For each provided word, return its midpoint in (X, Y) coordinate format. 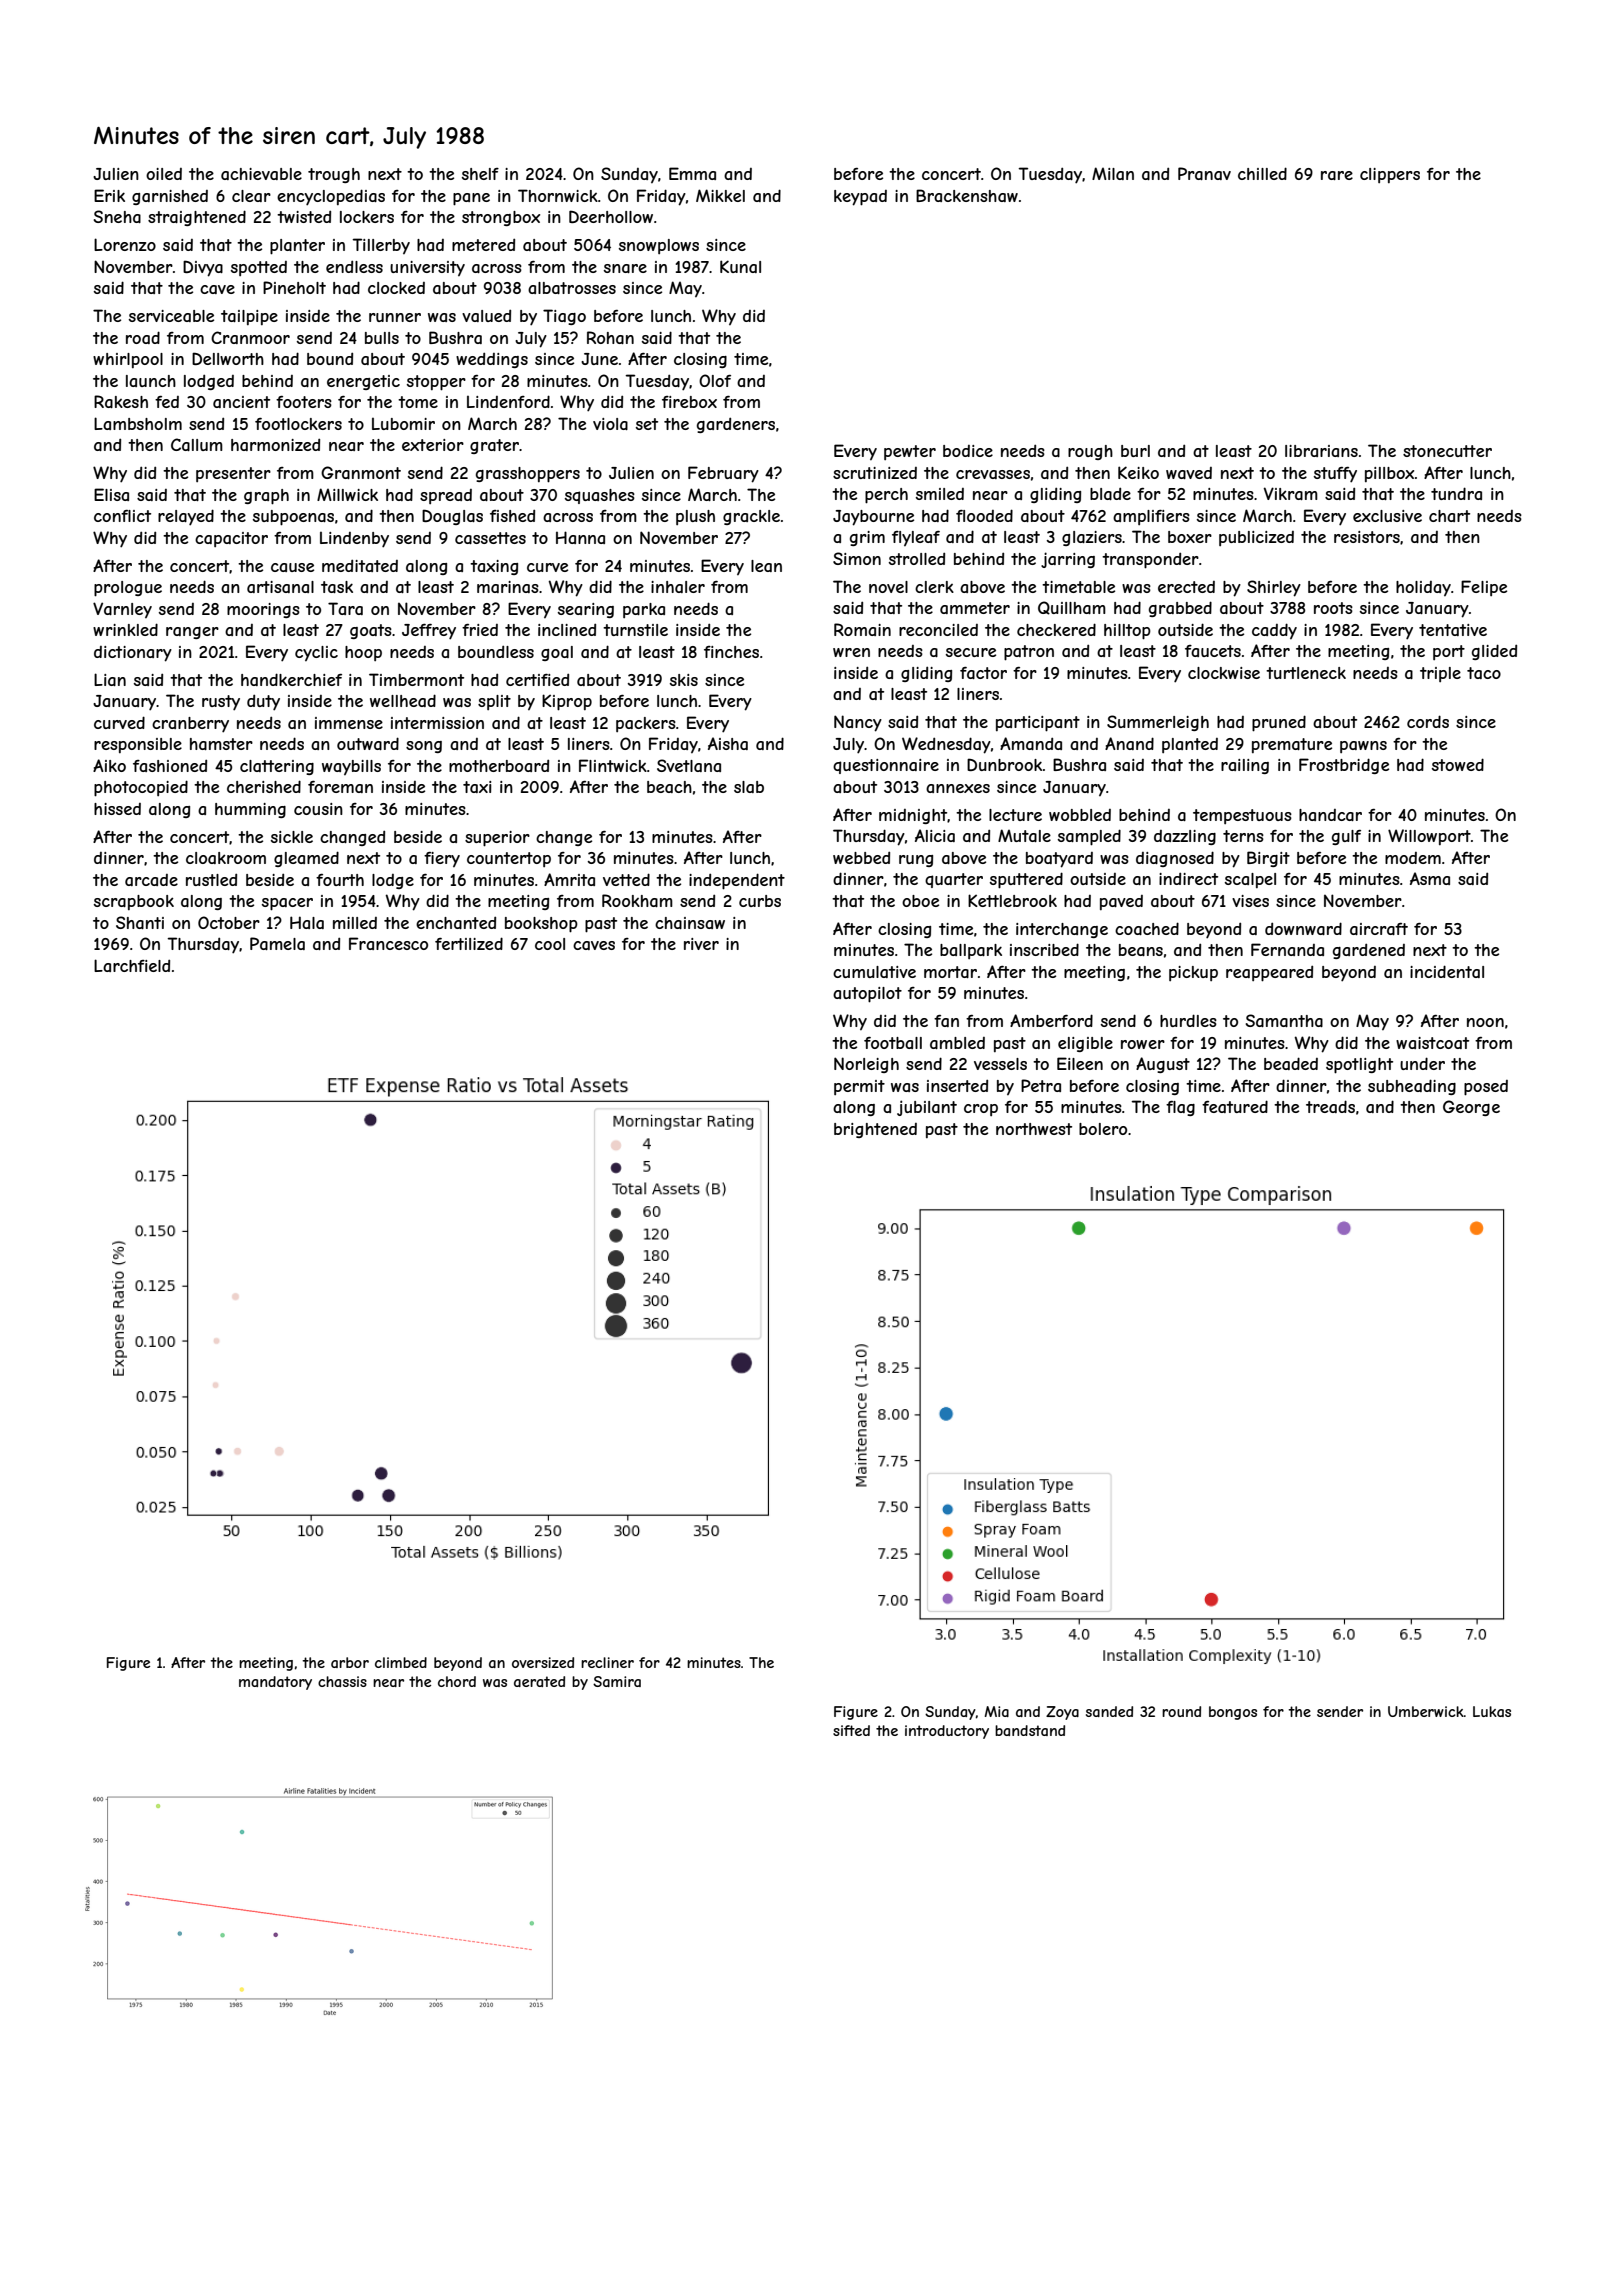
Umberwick (1426, 1711)
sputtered (1026, 880)
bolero (1103, 1129)
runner (395, 317)
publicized (1256, 538)
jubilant (927, 1108)
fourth (340, 880)
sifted (851, 1730)
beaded (1291, 1063)
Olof (715, 380)
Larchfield (132, 965)
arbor (350, 1662)
